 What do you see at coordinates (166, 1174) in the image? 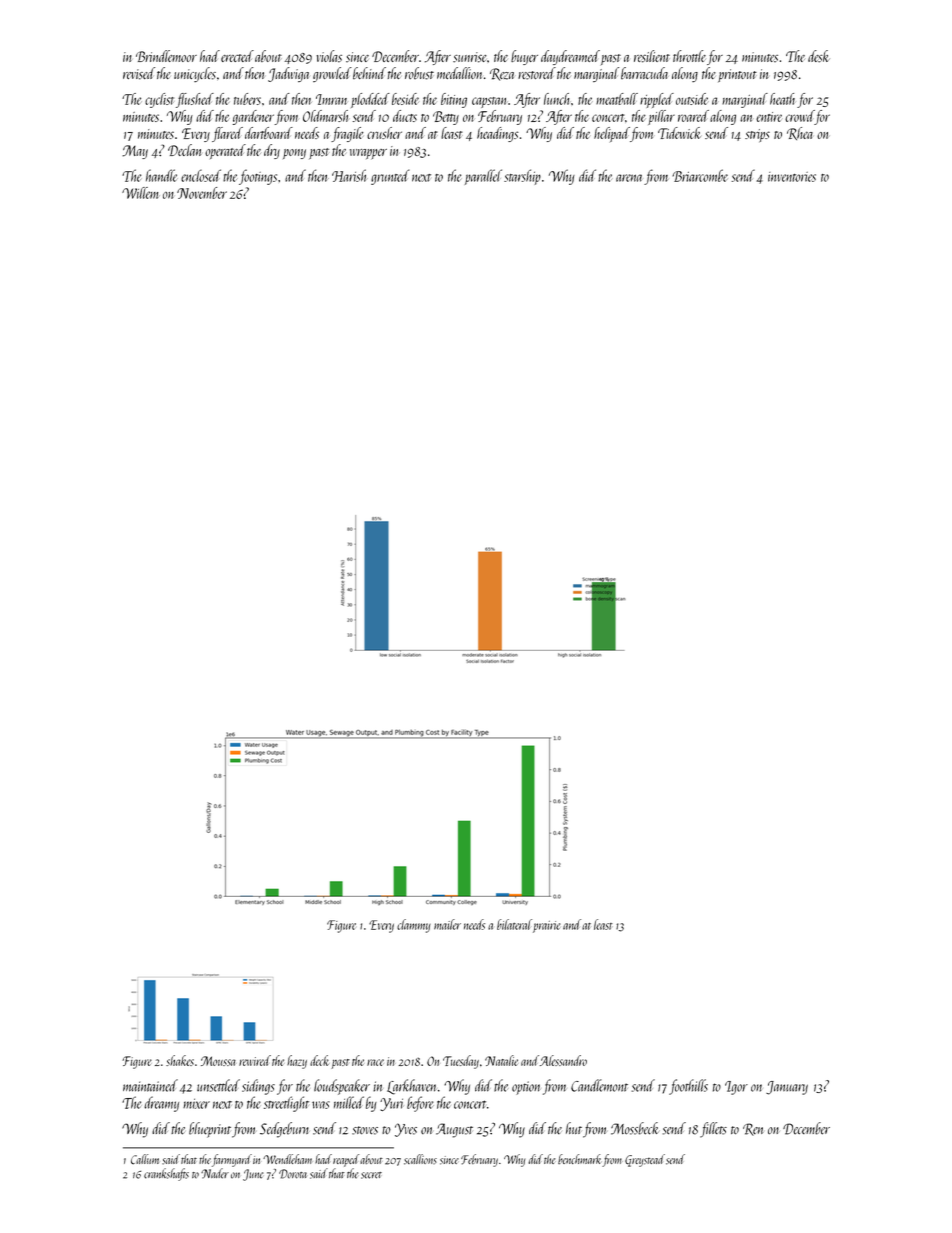
I see `crankshafts` at bounding box center [166, 1174].
